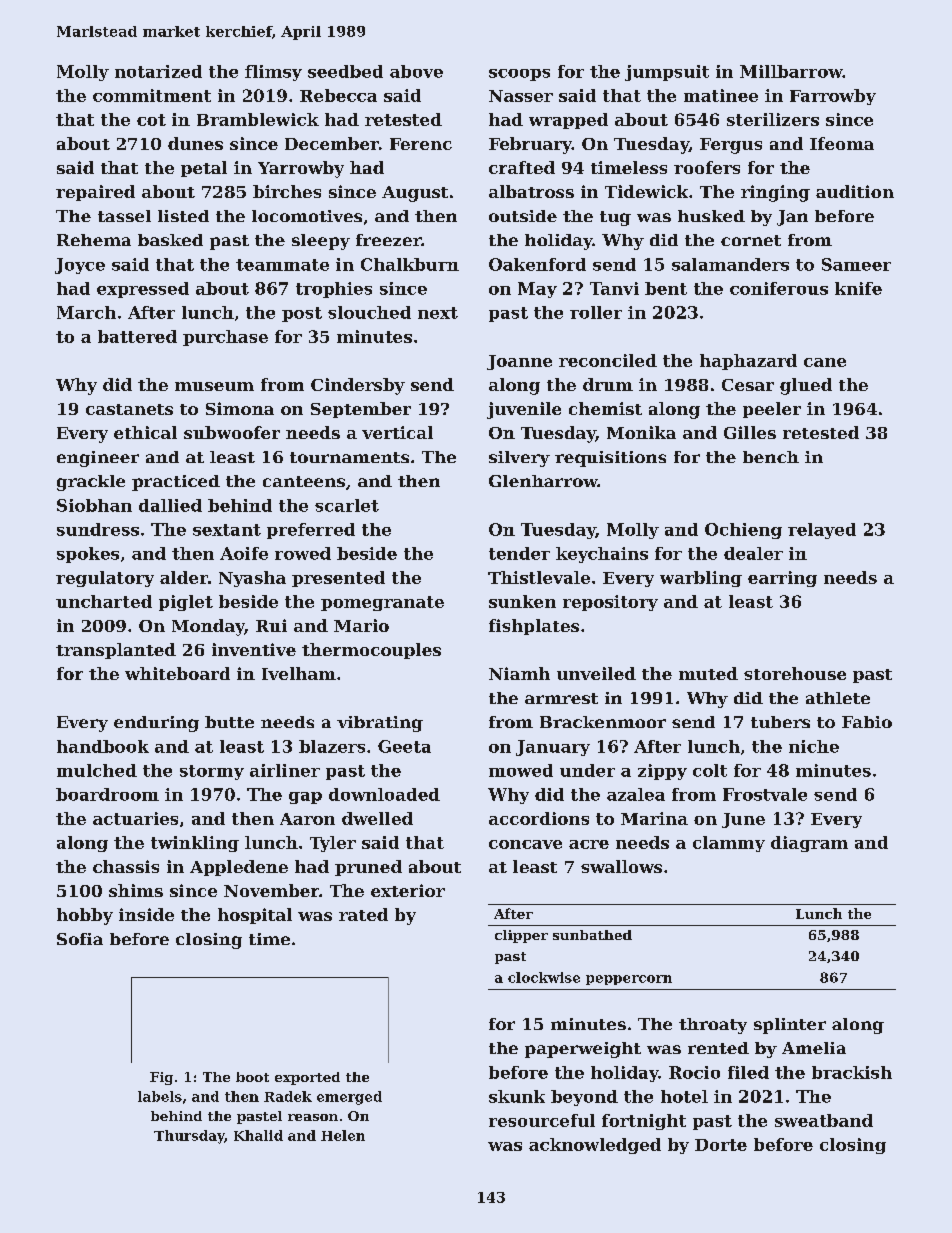 This screenshot has height=1233, width=952. What do you see at coordinates (95, 193) in the screenshot?
I see `repaired` at bounding box center [95, 193].
